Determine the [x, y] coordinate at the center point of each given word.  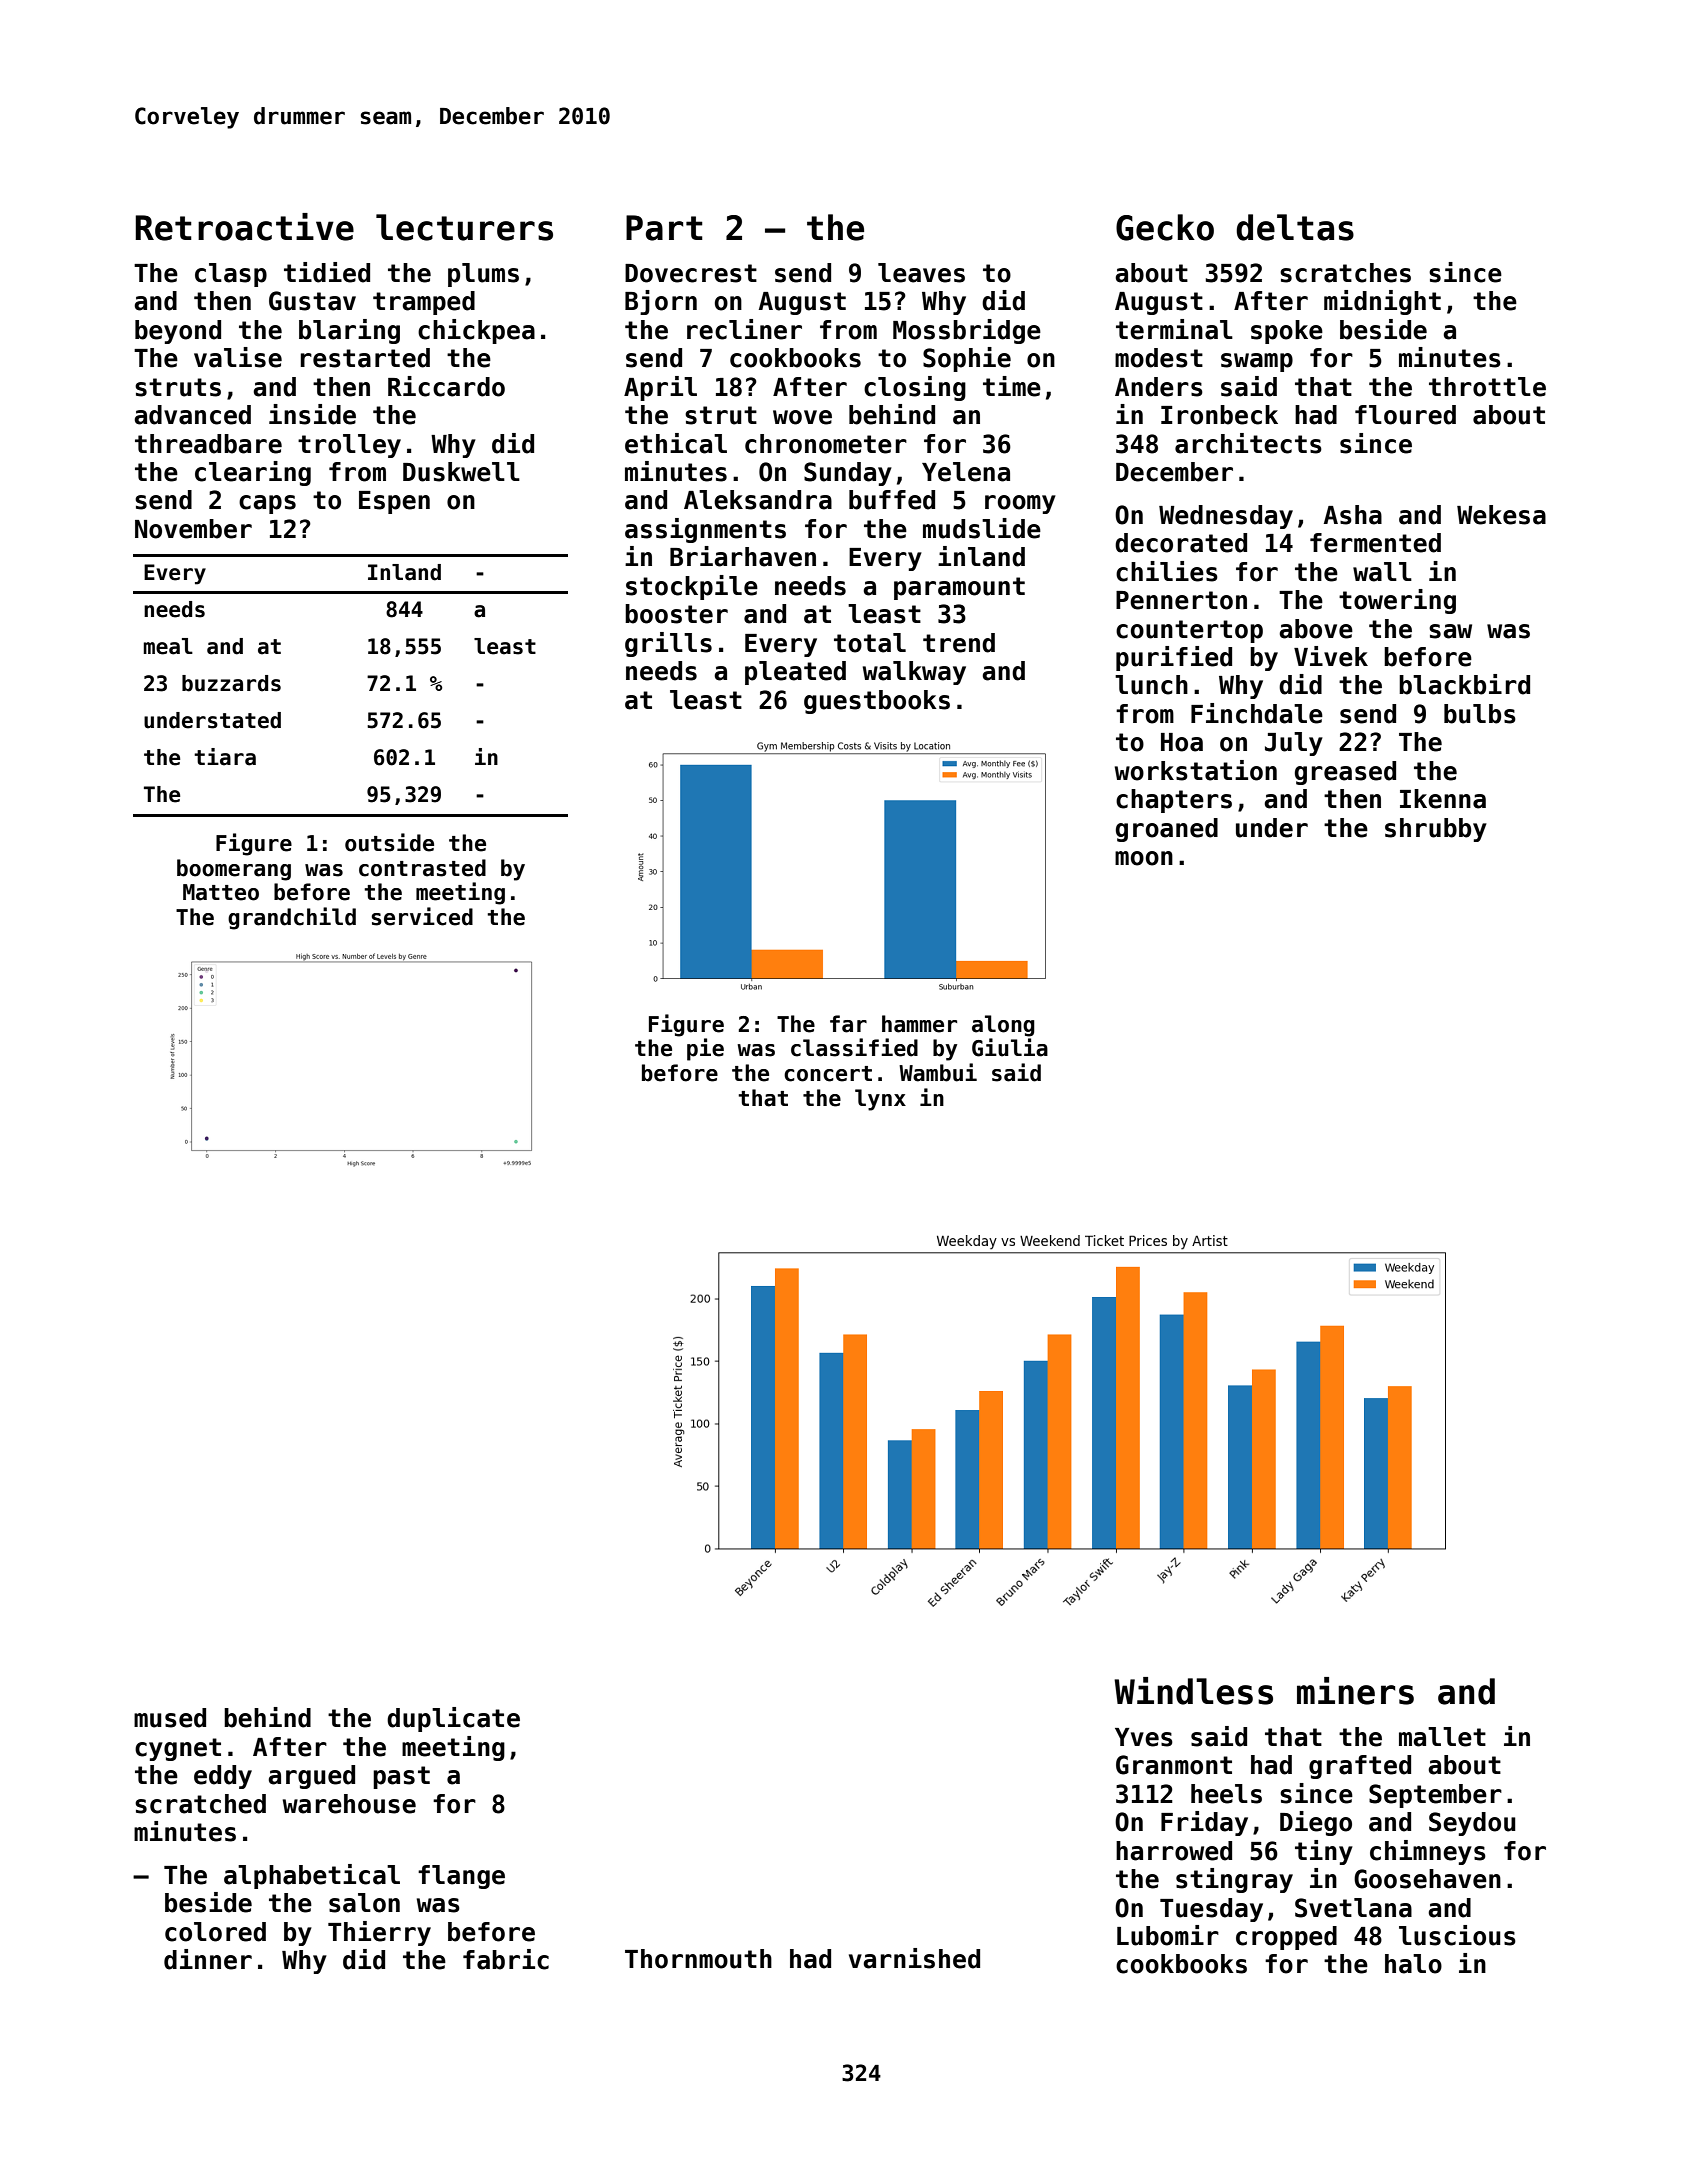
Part [664, 228]
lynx [880, 1100]
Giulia [1010, 1047]
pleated [795, 673]
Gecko [1165, 227]
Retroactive [244, 227]
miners [1355, 1691]
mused [170, 1718]
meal [168, 646]
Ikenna [1443, 799]
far [848, 1024]
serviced [422, 916]
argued [311, 1777]
